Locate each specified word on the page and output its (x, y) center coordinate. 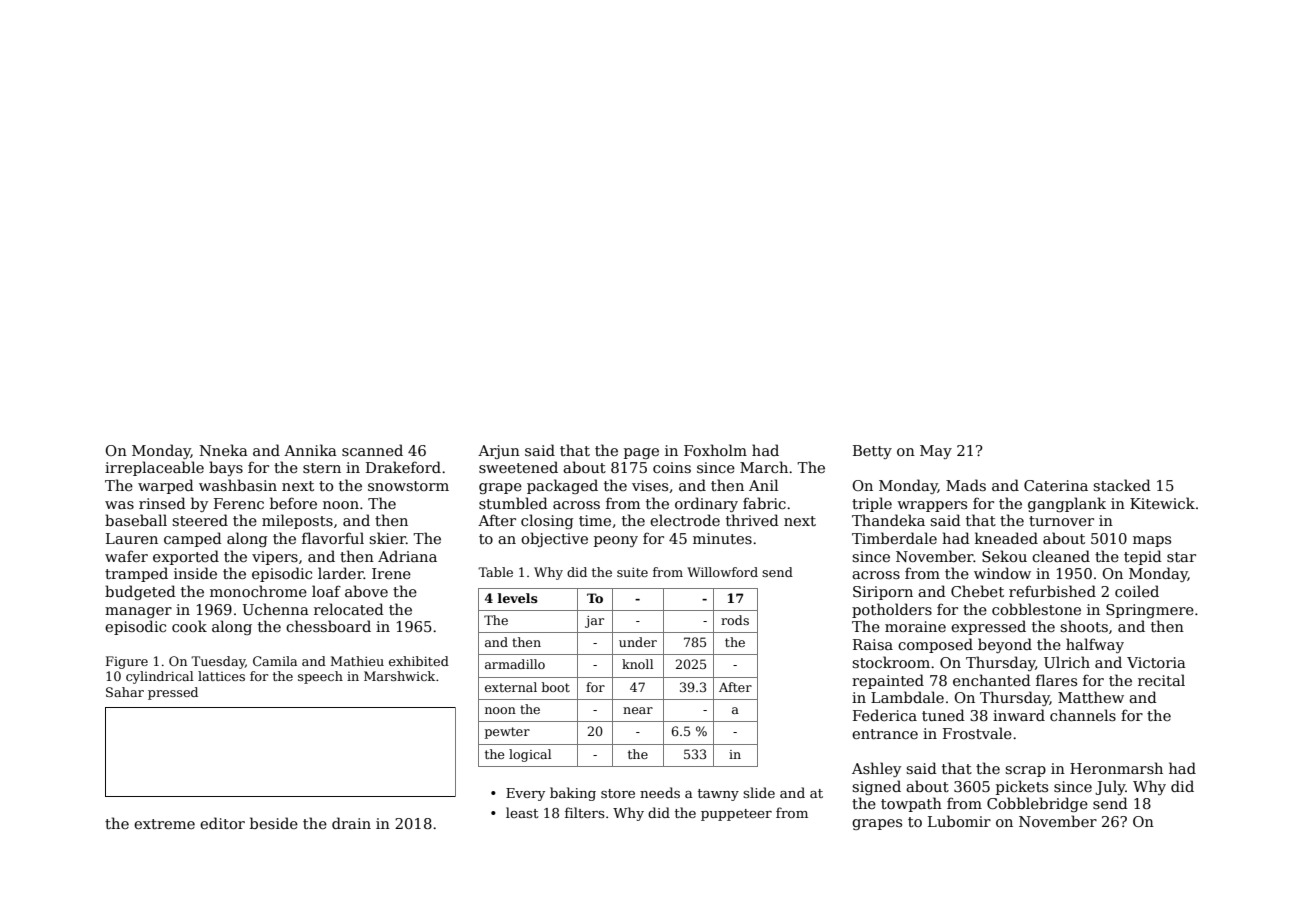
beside (274, 823)
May (936, 452)
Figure (127, 662)
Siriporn (883, 593)
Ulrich (1067, 662)
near (638, 710)
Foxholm (715, 450)
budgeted (140, 592)
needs (660, 792)
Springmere (1150, 611)
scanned (372, 450)
